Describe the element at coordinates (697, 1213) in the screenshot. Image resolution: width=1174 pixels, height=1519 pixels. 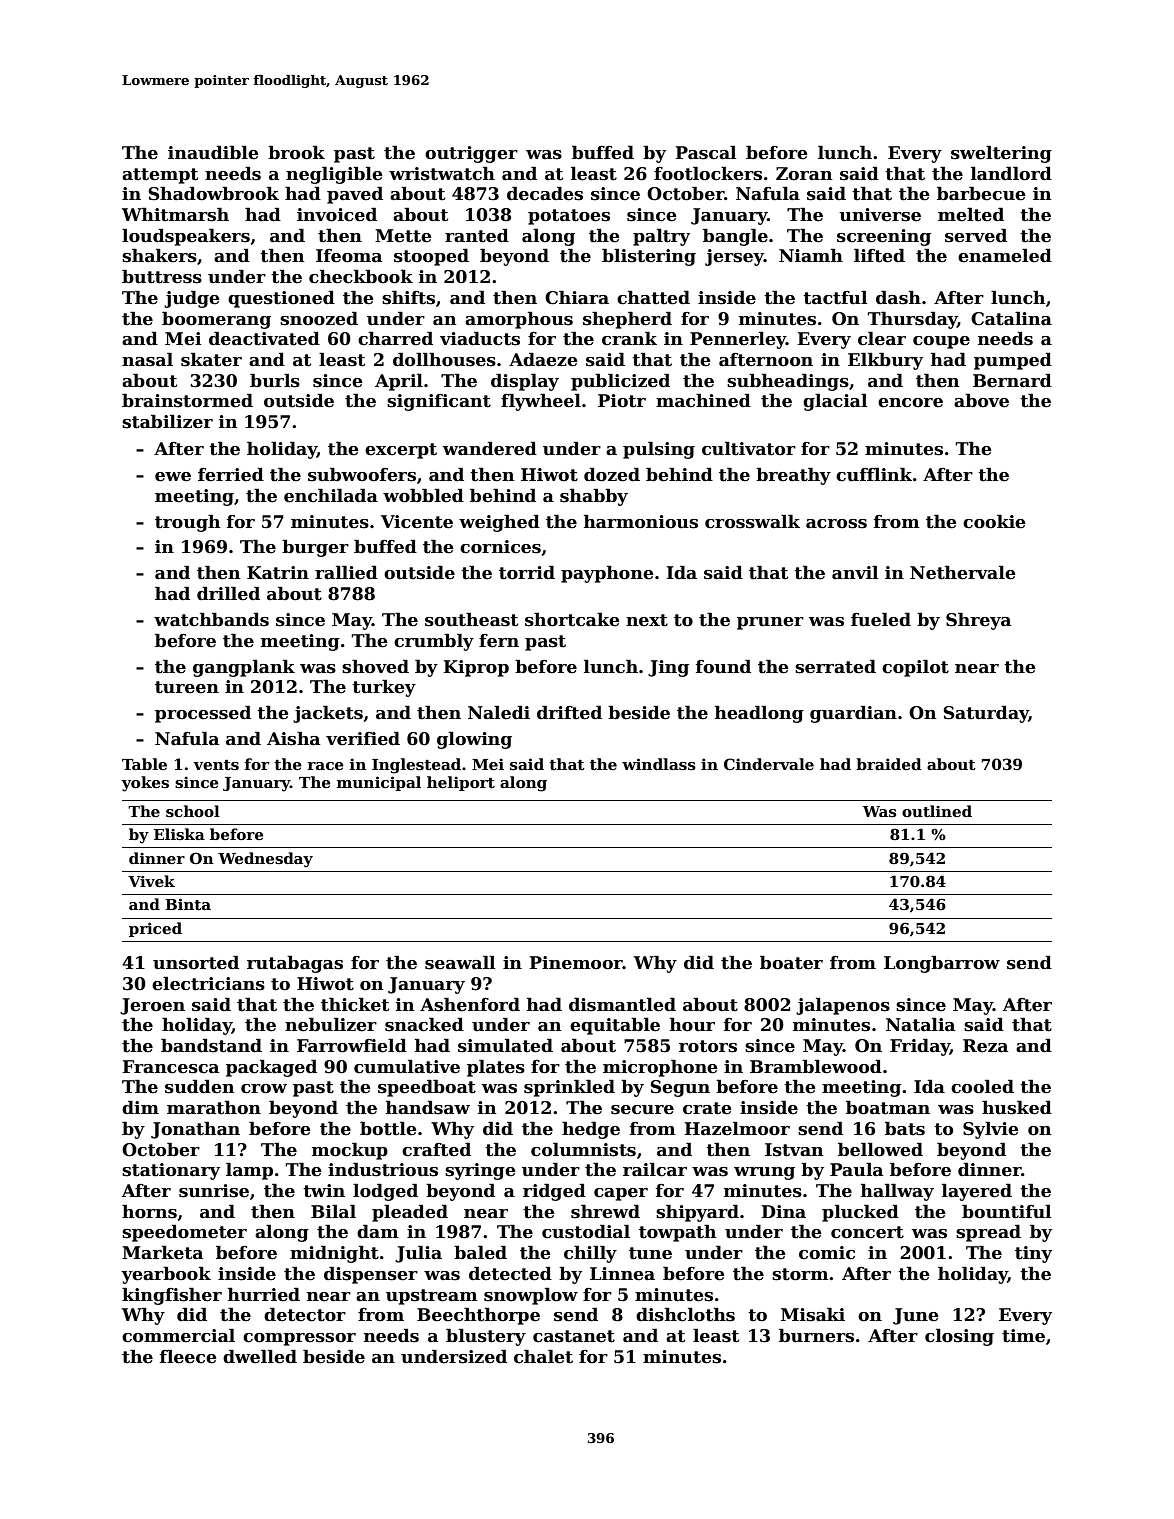
I see `shipyard` at that location.
